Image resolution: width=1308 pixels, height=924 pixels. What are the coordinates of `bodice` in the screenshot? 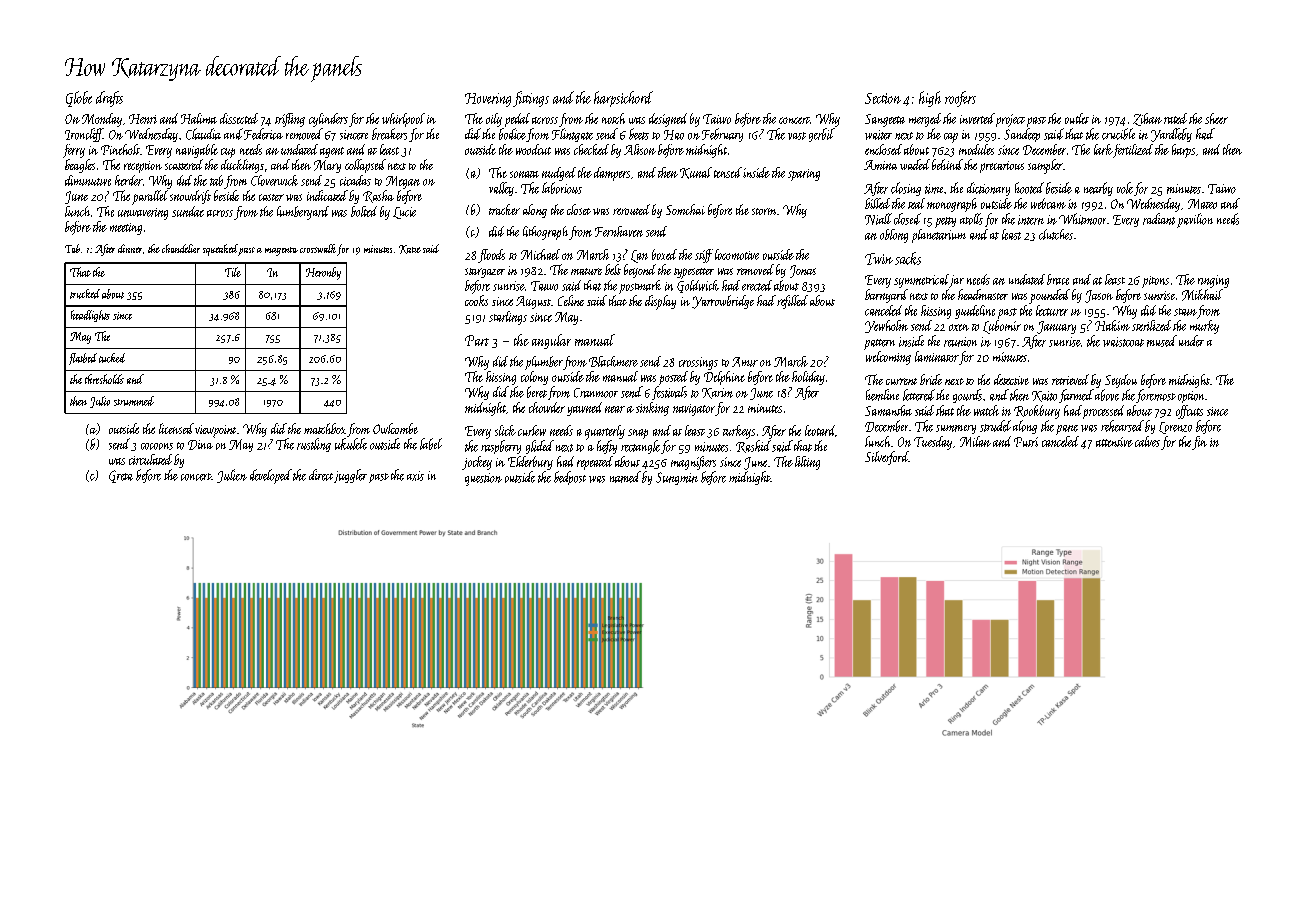 It's located at (512, 134).
